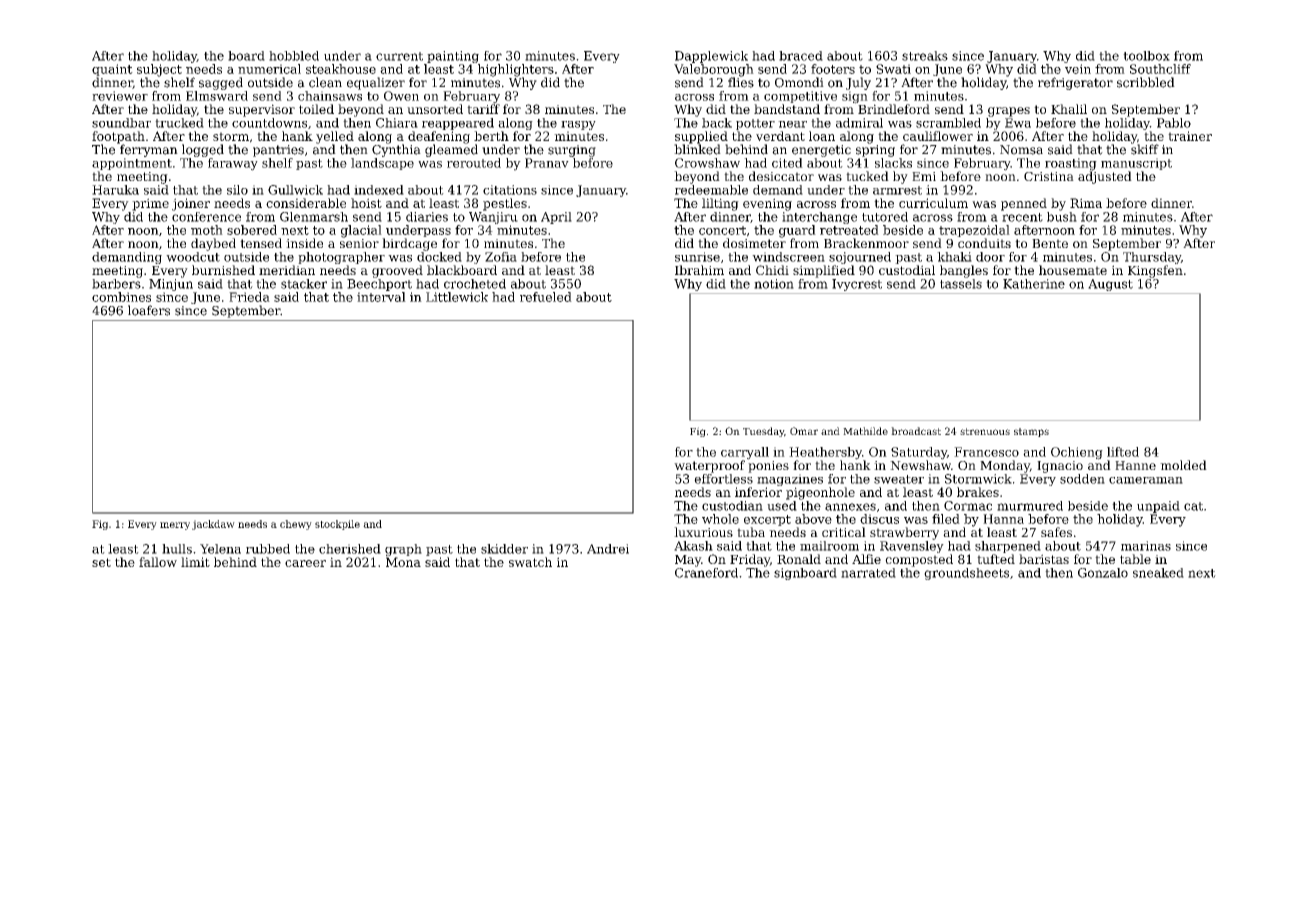  Describe the element at coordinates (1146, 546) in the screenshot. I see `marinas` at that location.
